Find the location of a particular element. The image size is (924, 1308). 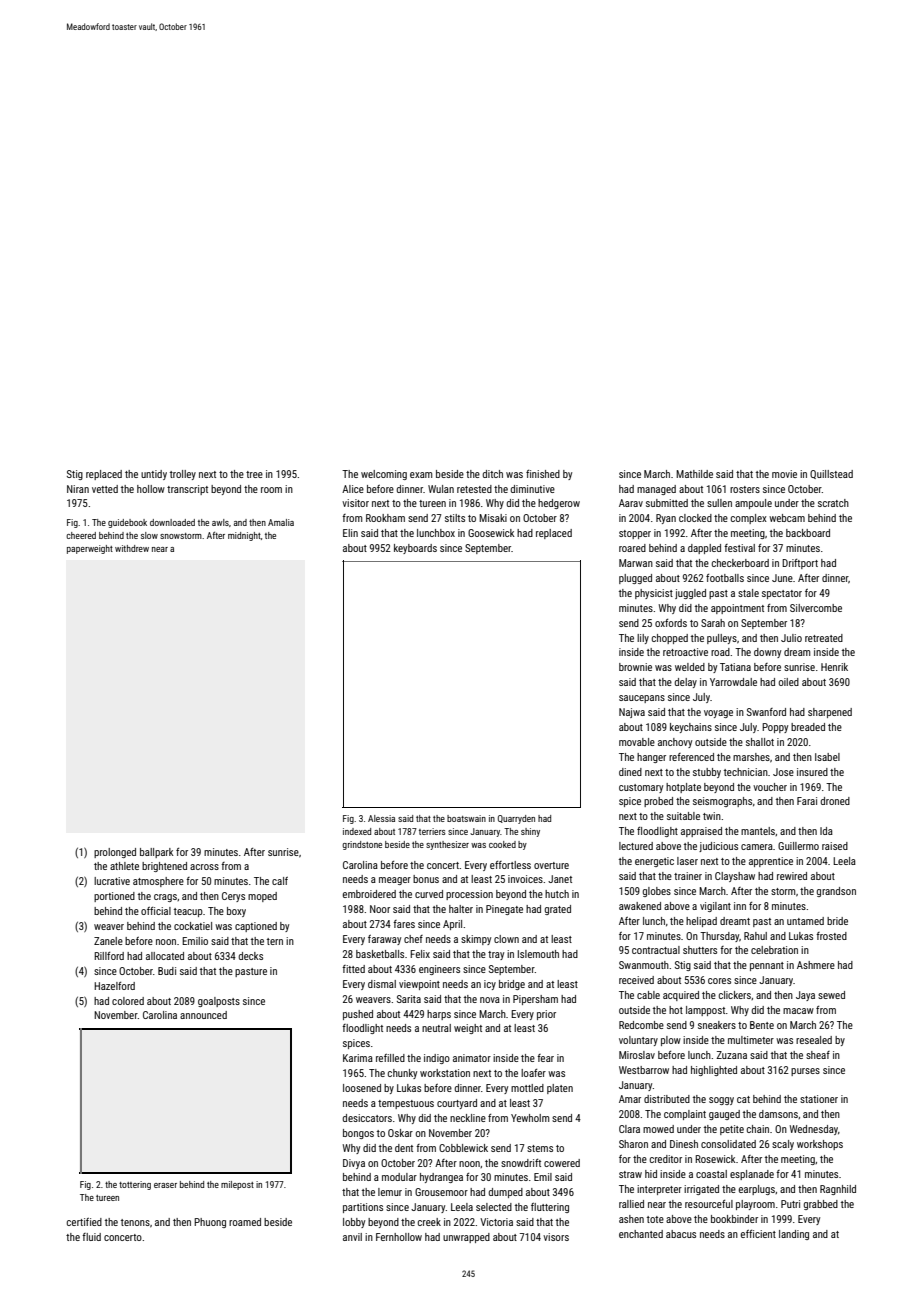

unwrapped is located at coordinates (466, 1238).
